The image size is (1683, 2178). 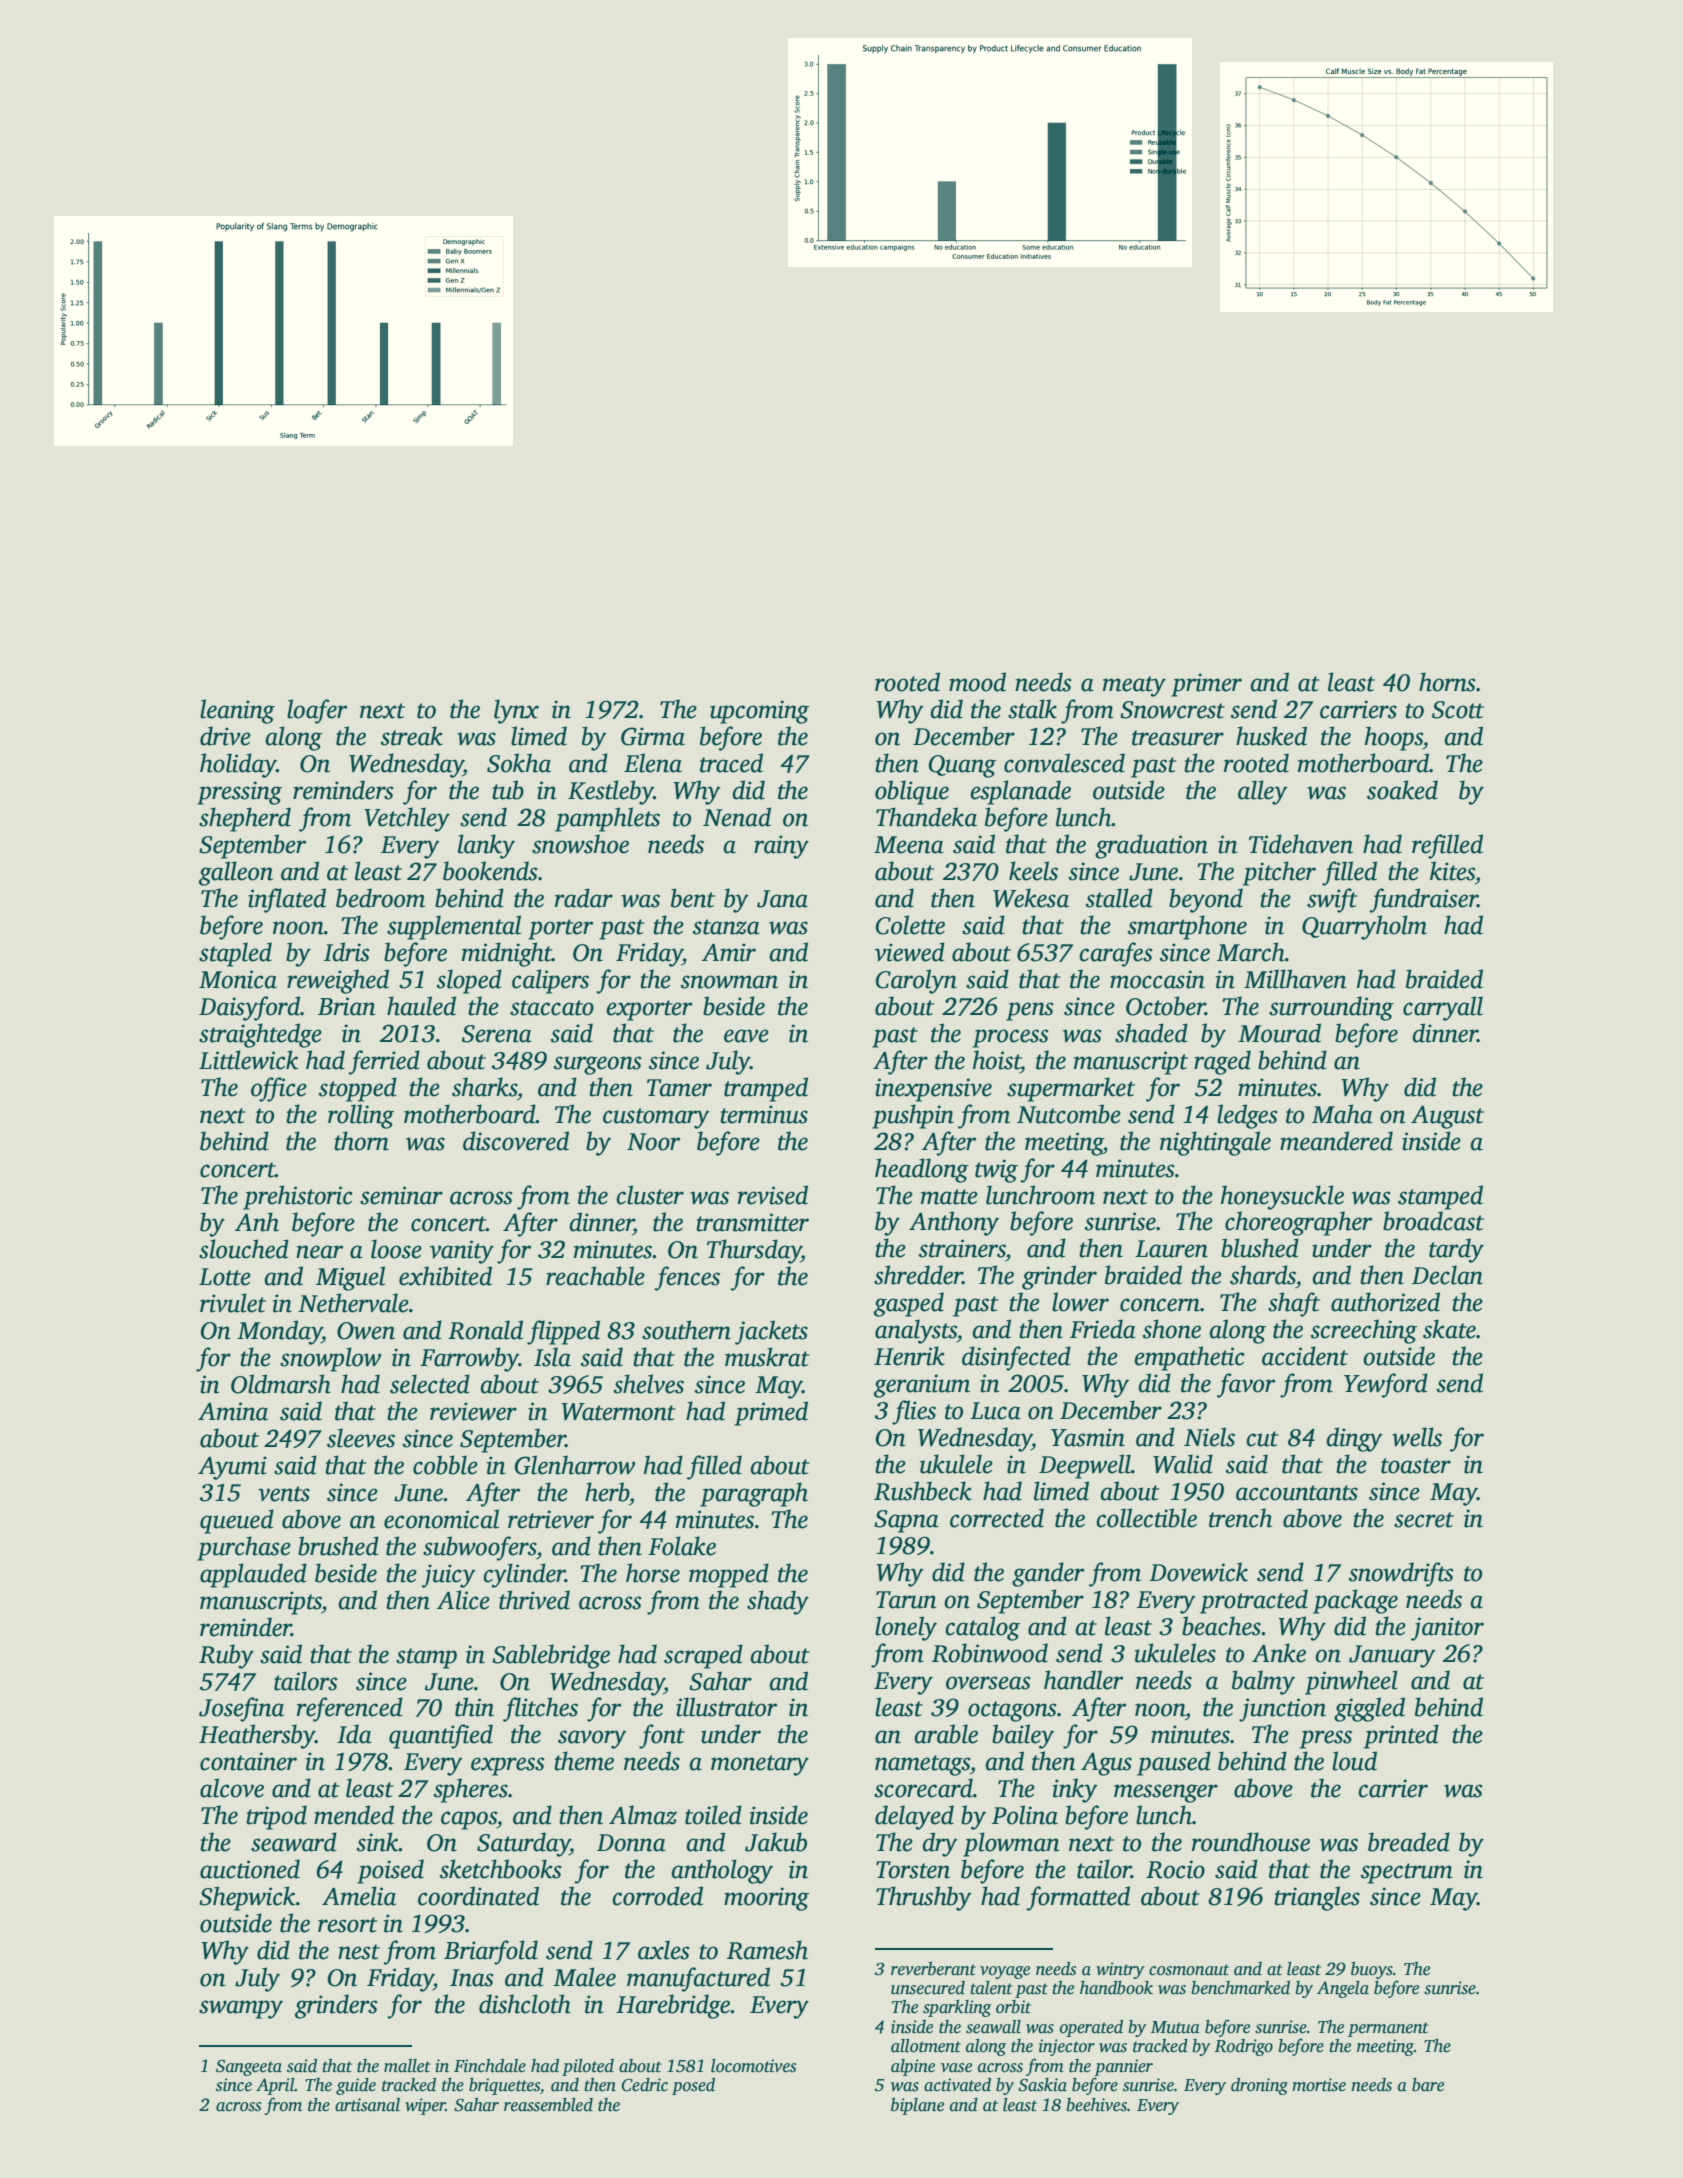 I want to click on sketchbooks, so click(x=501, y=1869).
